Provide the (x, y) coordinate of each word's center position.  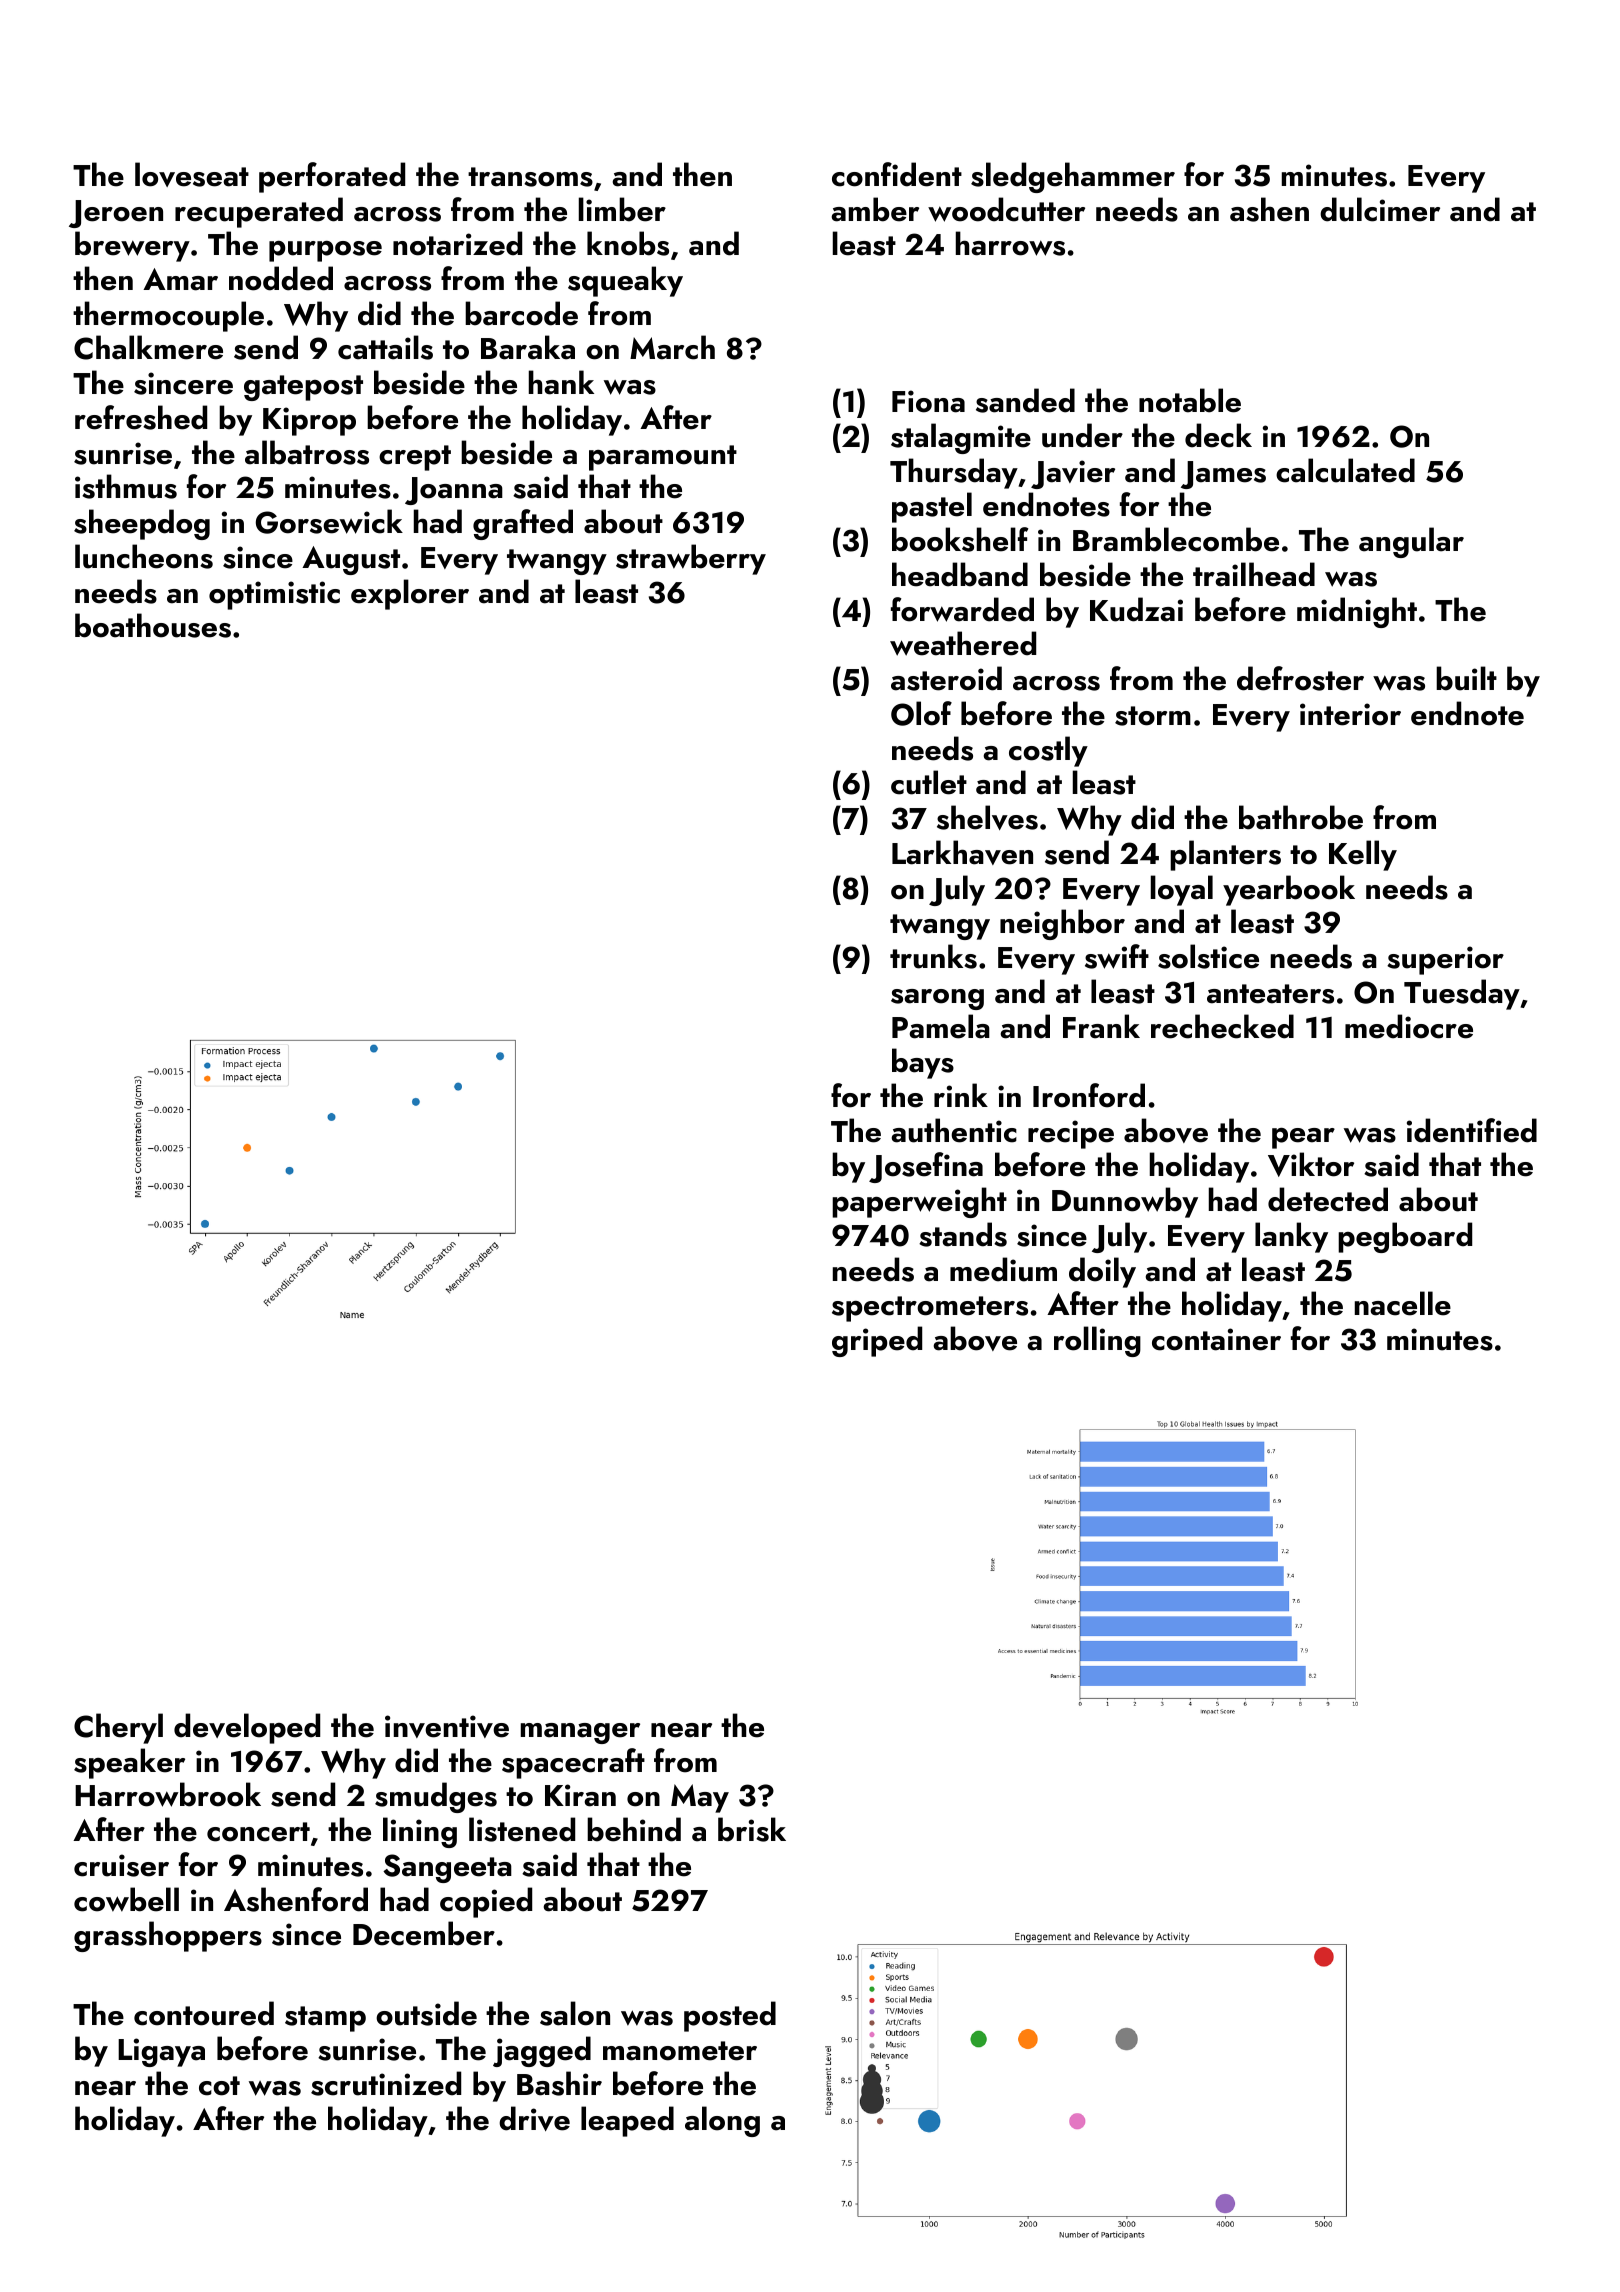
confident (897, 174)
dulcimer (1380, 209)
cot (219, 2086)
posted (730, 2016)
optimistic (274, 595)
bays (923, 1063)
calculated (1345, 470)
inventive (447, 1726)
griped (877, 1341)
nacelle (1403, 1303)
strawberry (691, 559)
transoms (530, 177)
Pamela (941, 1026)
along (722, 2121)
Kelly (1363, 855)
